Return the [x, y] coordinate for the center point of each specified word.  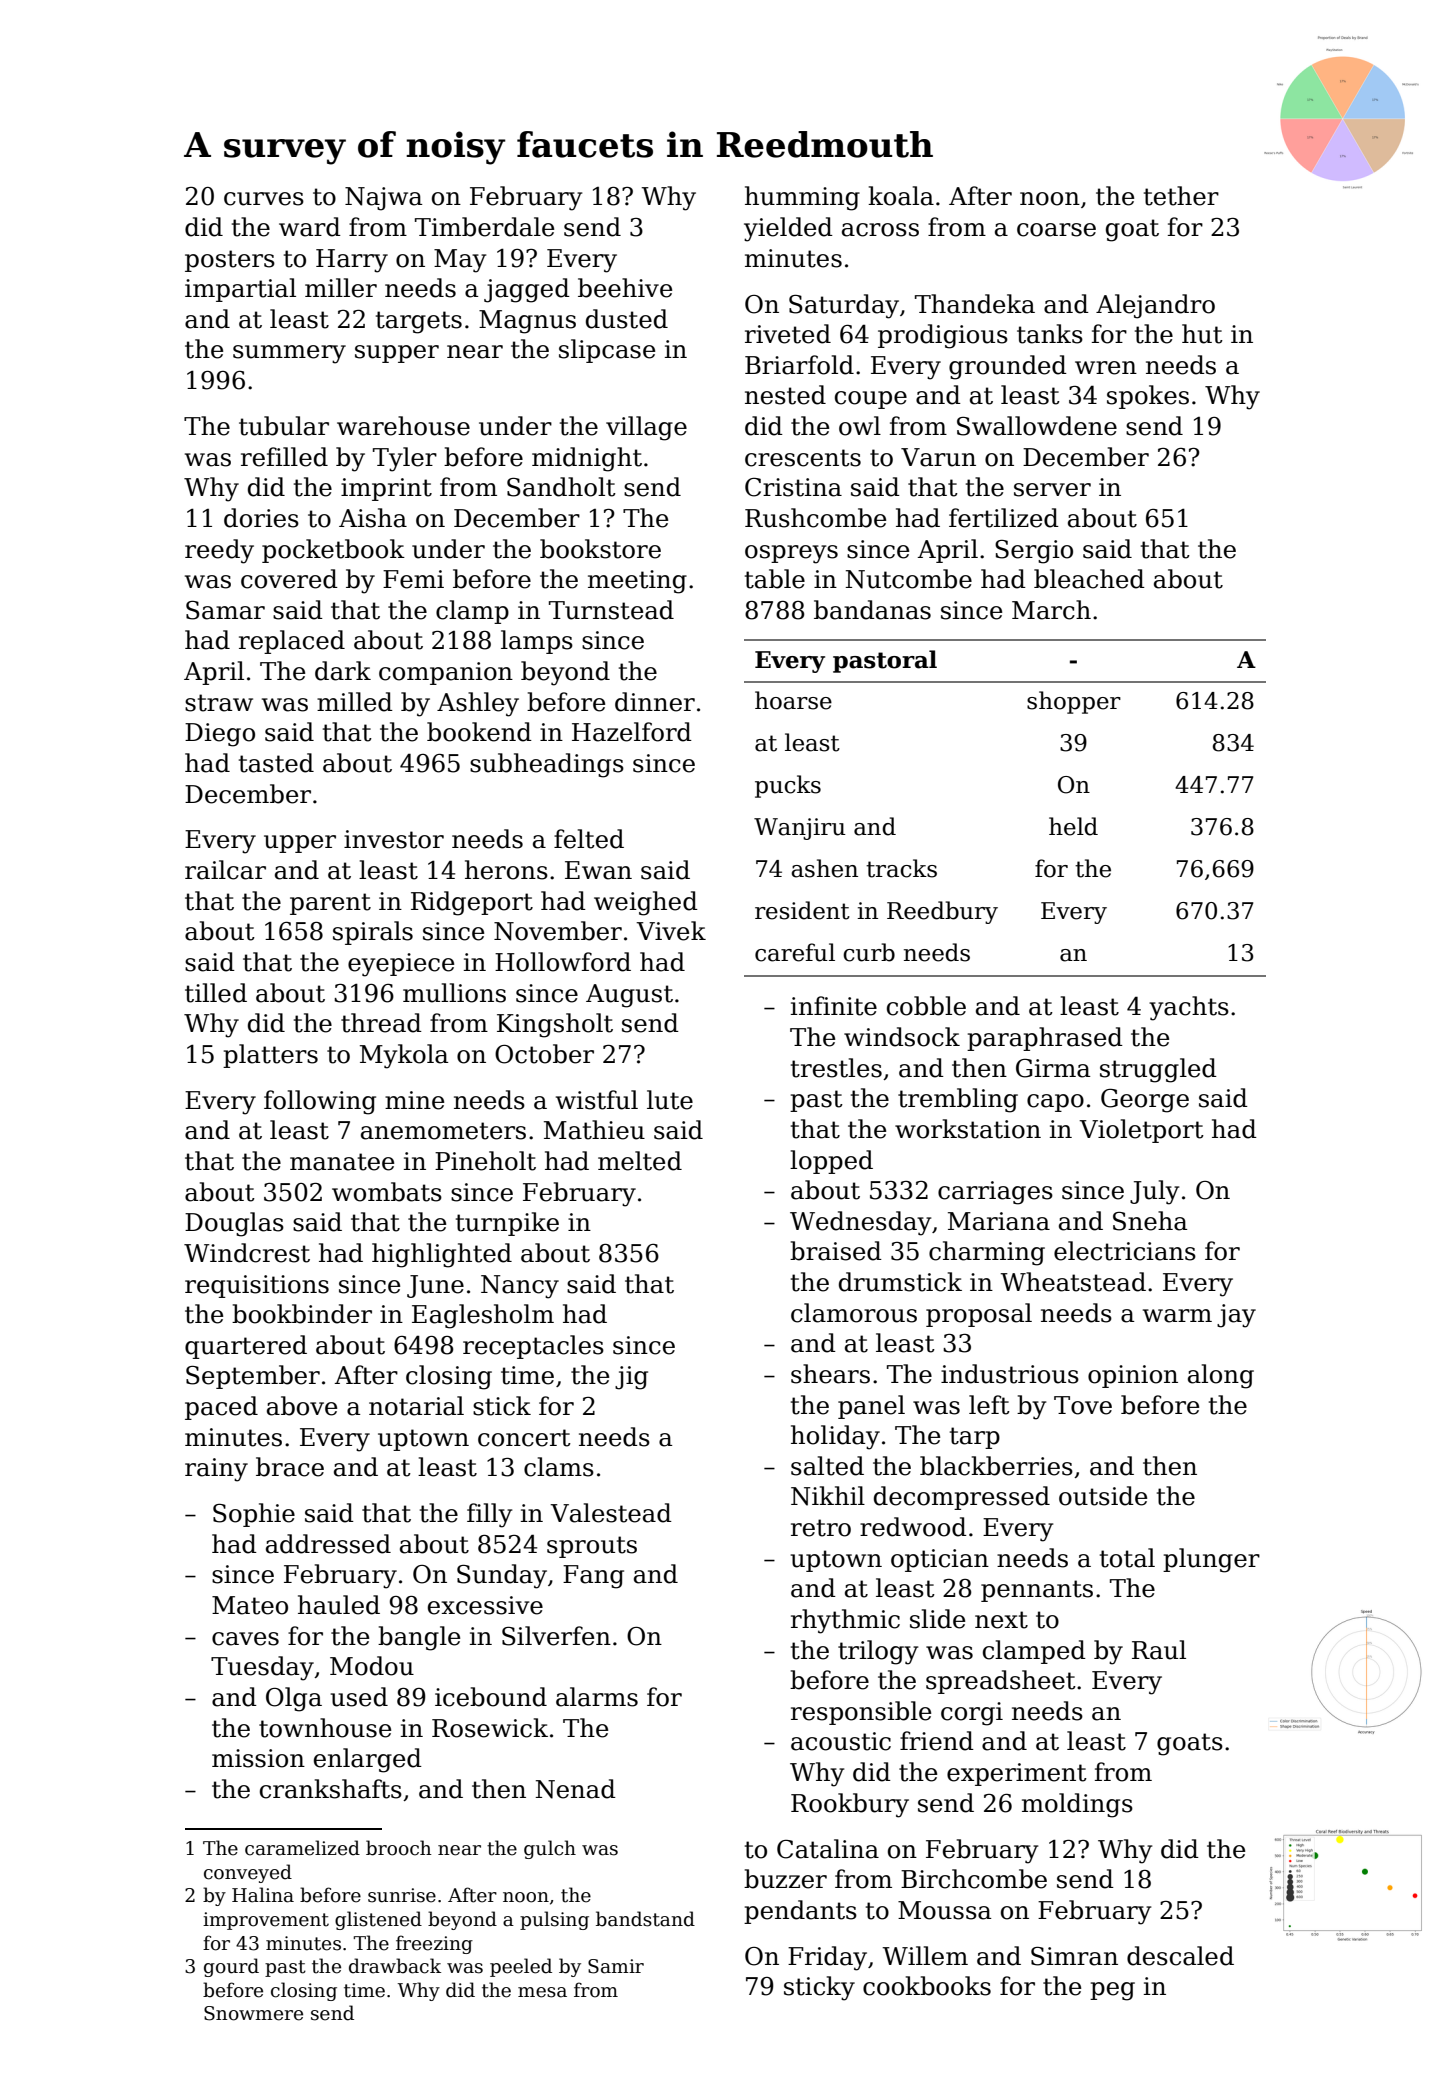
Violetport [1141, 1131]
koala [901, 196]
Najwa [383, 199]
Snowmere [253, 2013]
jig [631, 1378]
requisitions [257, 1286]
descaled [1180, 1956]
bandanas [872, 610]
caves [245, 1639]
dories [261, 518]
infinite [834, 1006]
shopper [1074, 702]
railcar [225, 870]
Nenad [576, 1789]
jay [1236, 1316]
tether [1181, 196]
